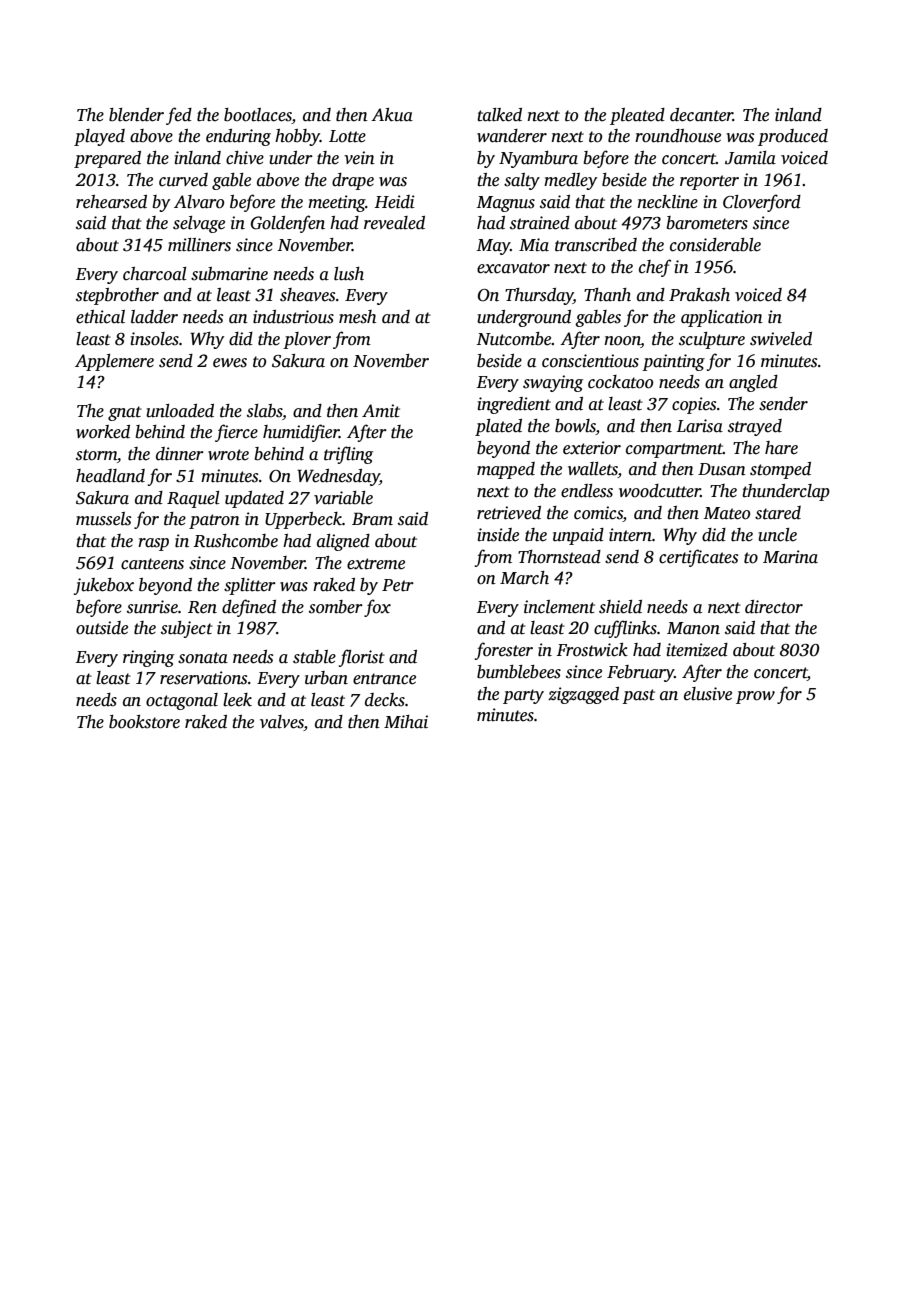 Image resolution: width=908 pixels, height=1316 pixels. What do you see at coordinates (587, 491) in the page?
I see `endless` at bounding box center [587, 491].
